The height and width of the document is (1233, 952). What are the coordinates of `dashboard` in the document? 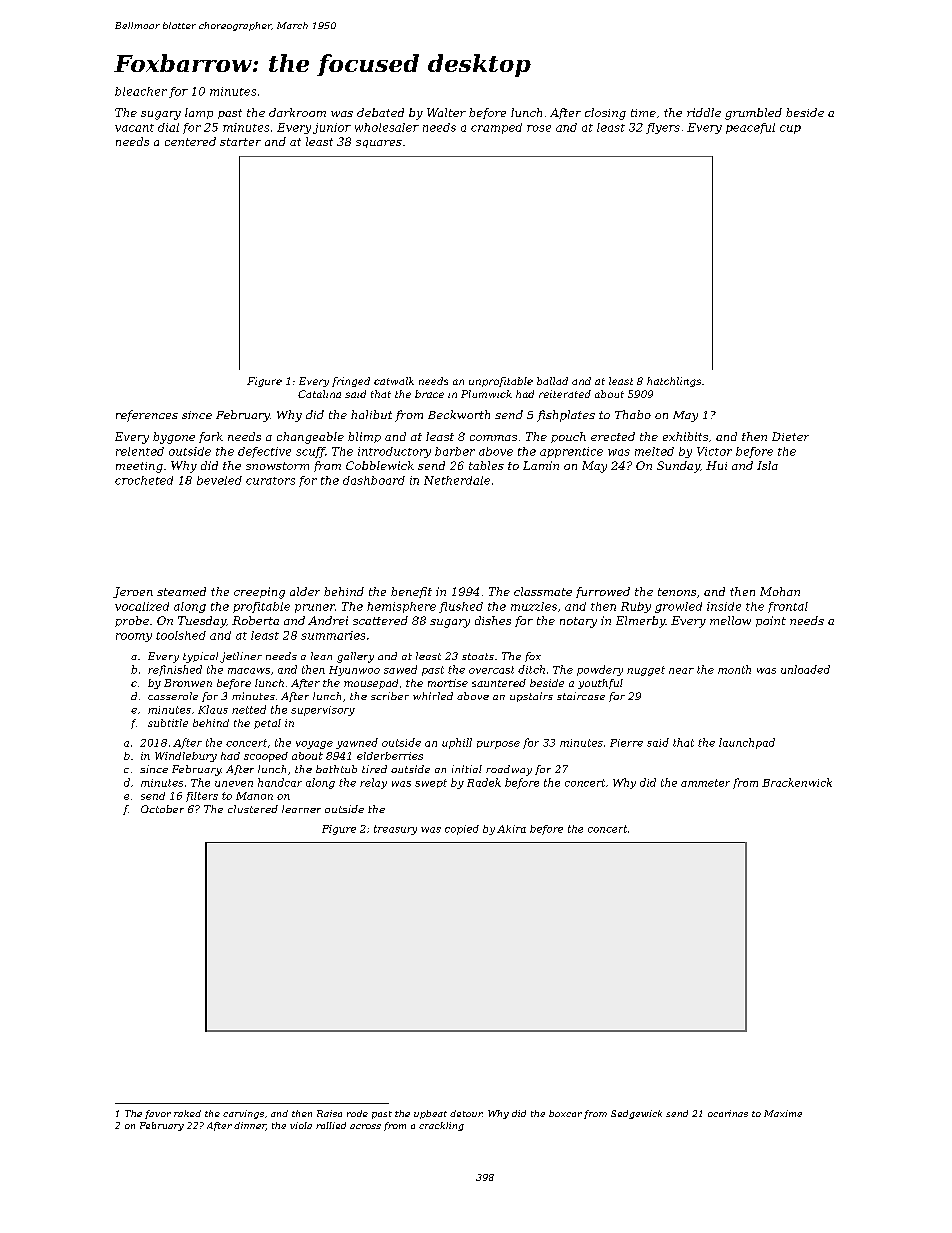 It's located at (374, 480).
